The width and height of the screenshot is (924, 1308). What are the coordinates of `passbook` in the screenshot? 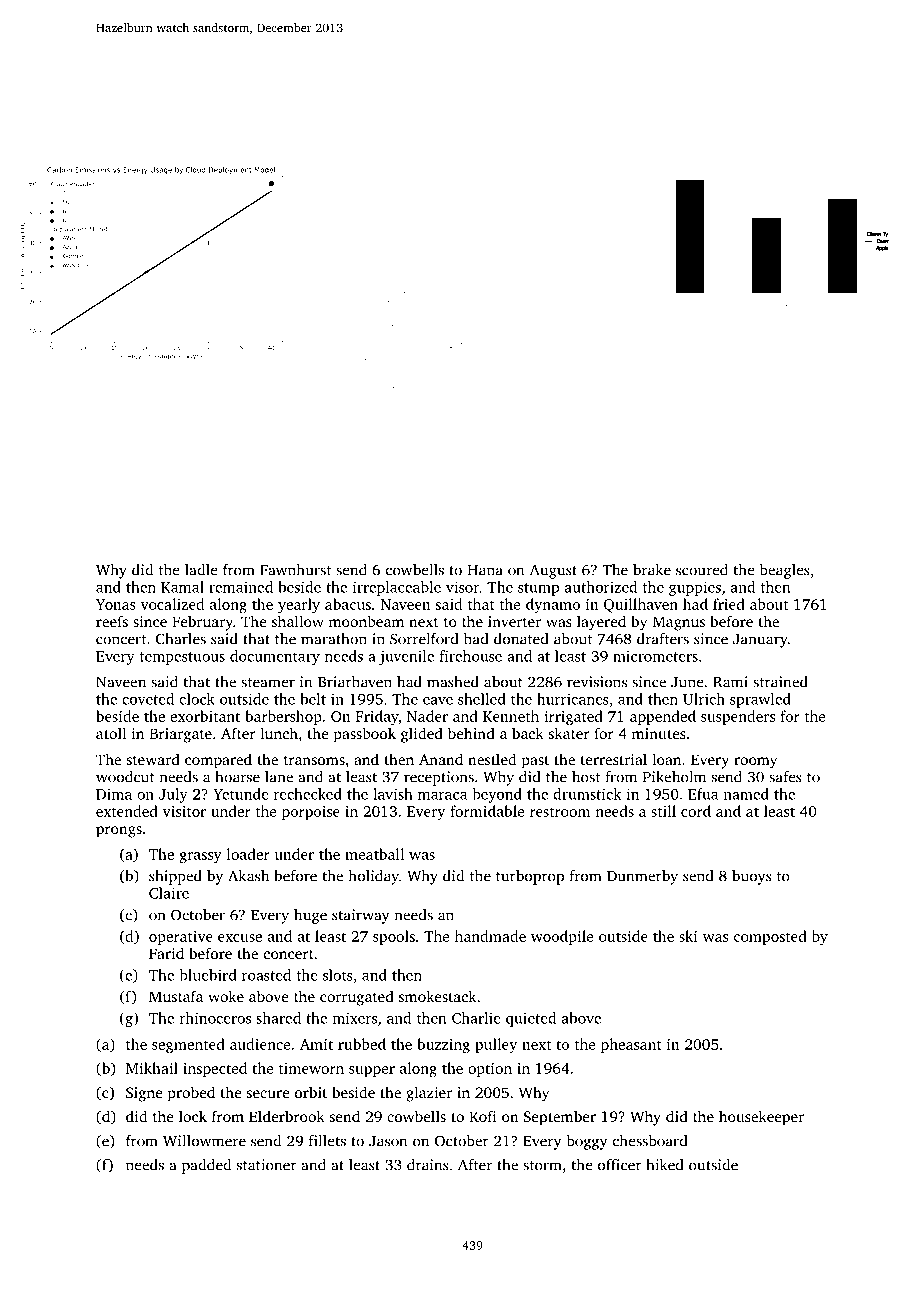 It's located at (365, 735).
